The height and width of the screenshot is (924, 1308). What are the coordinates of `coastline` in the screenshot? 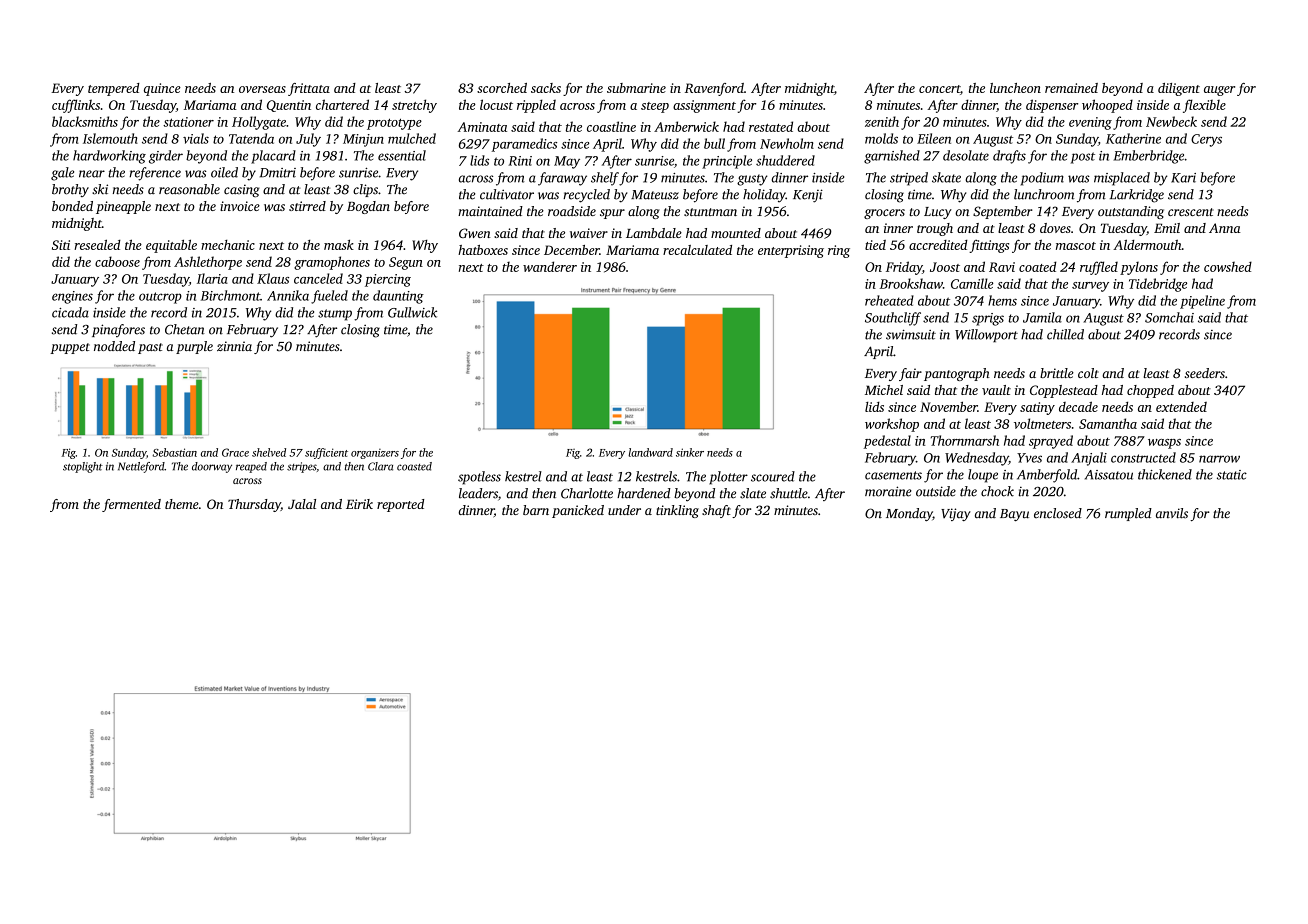 It's located at (611, 126).
